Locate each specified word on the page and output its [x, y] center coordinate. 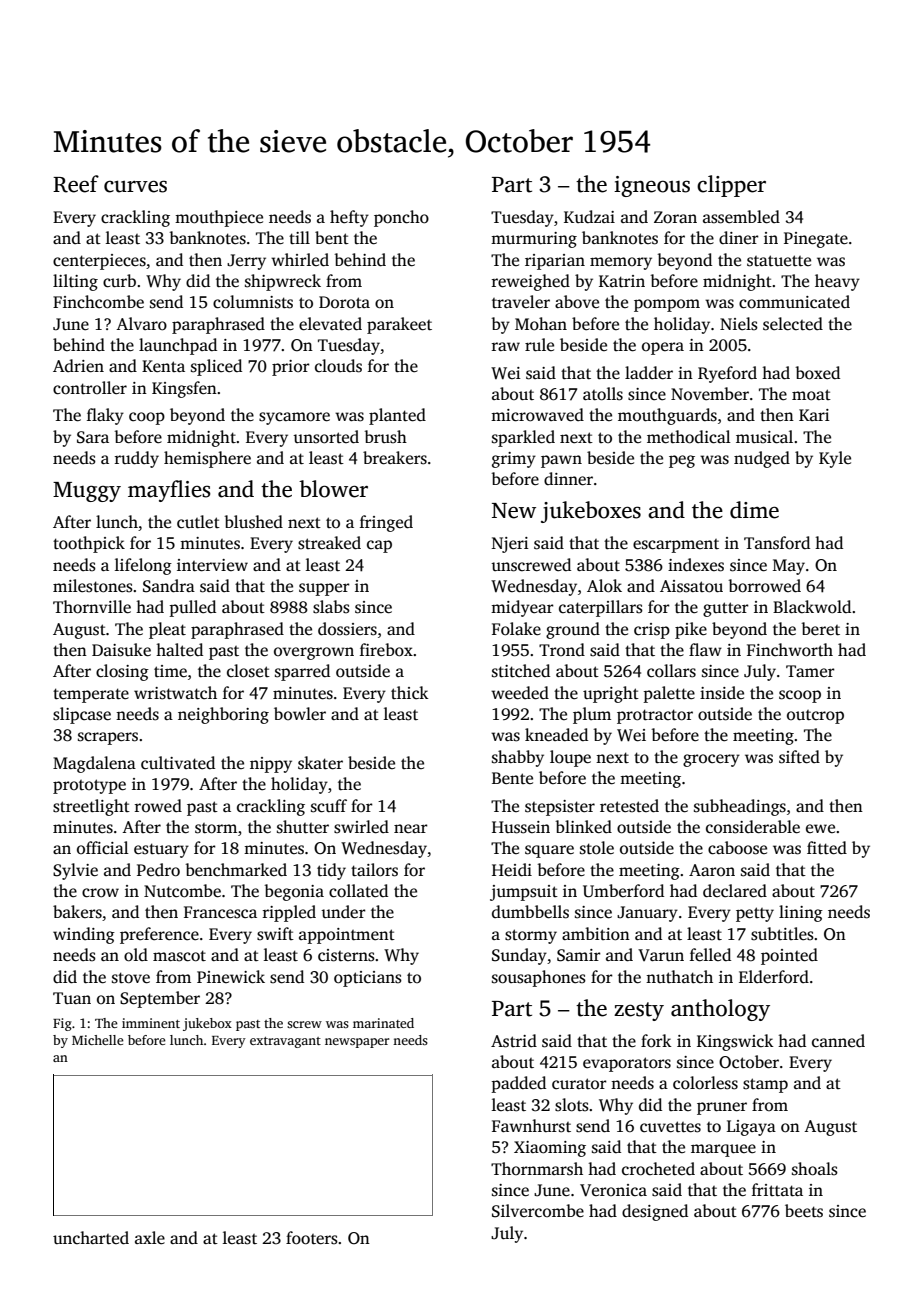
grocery [711, 760]
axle [150, 1238]
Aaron [712, 870]
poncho [401, 218]
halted [179, 650]
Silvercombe [538, 1211]
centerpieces [99, 262]
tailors [374, 870]
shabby [518, 758]
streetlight [91, 807]
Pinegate [816, 240]
